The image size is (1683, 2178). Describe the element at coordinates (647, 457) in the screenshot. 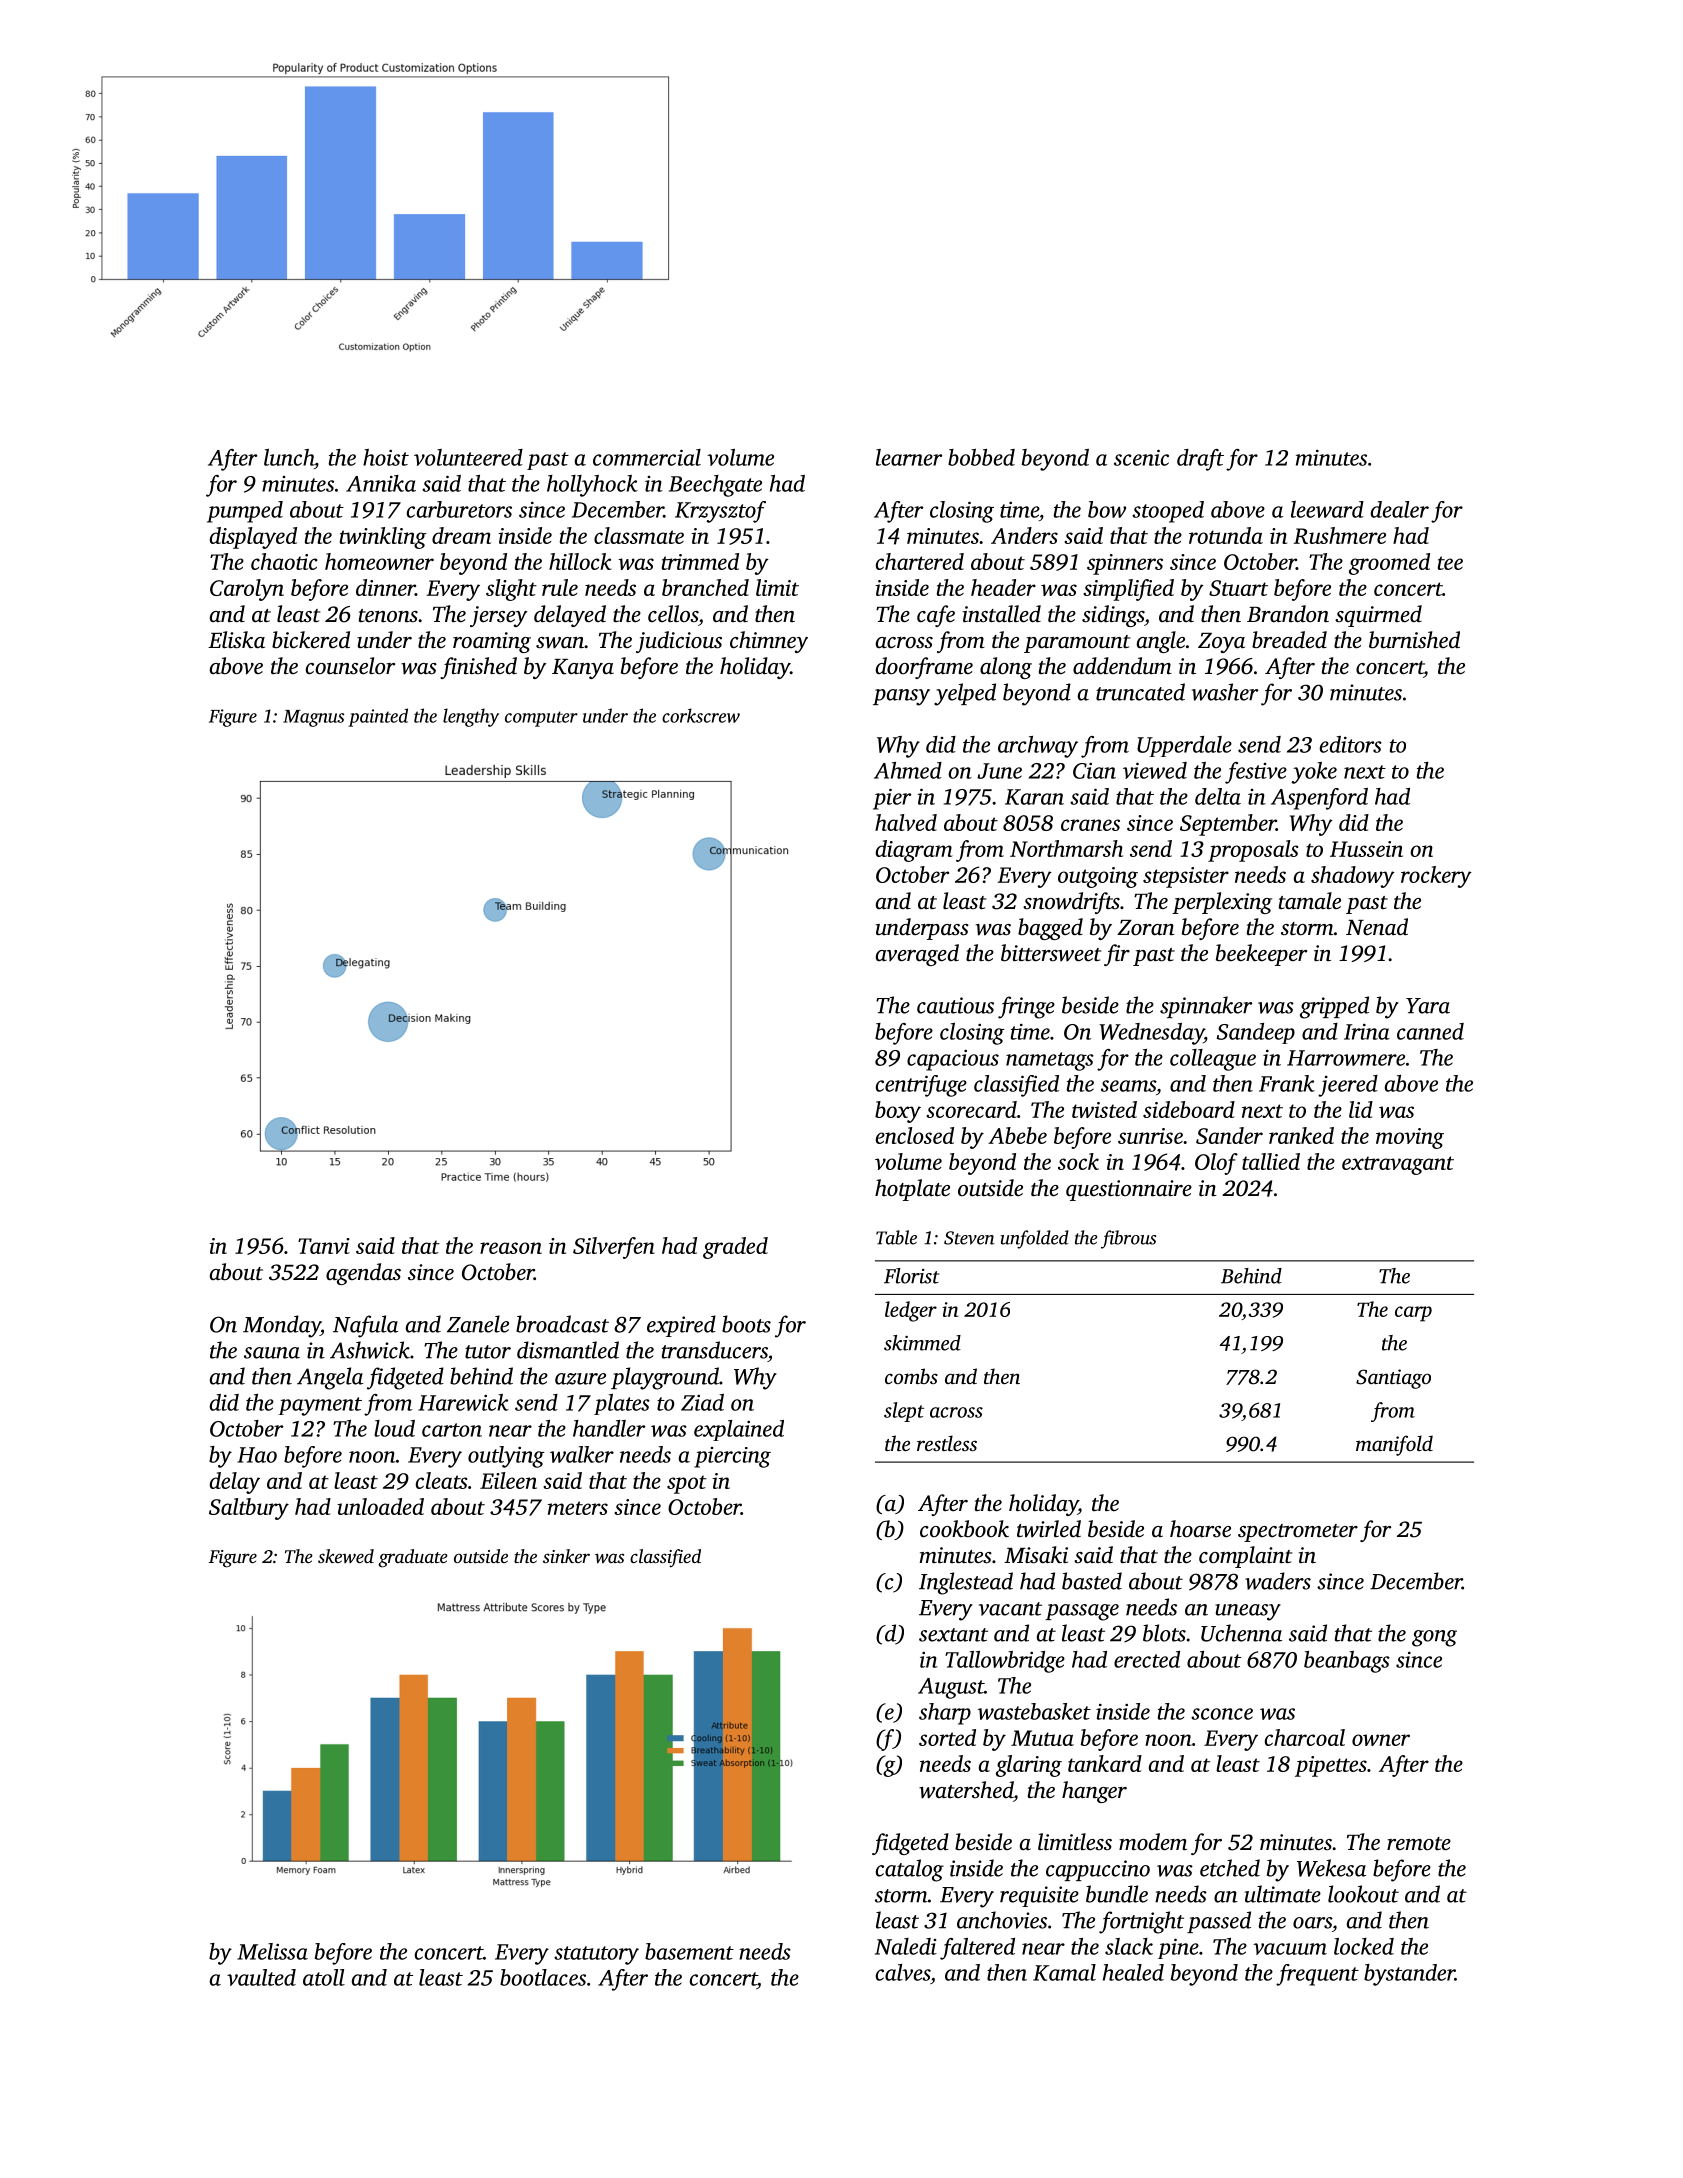

I see `commercial` at that location.
